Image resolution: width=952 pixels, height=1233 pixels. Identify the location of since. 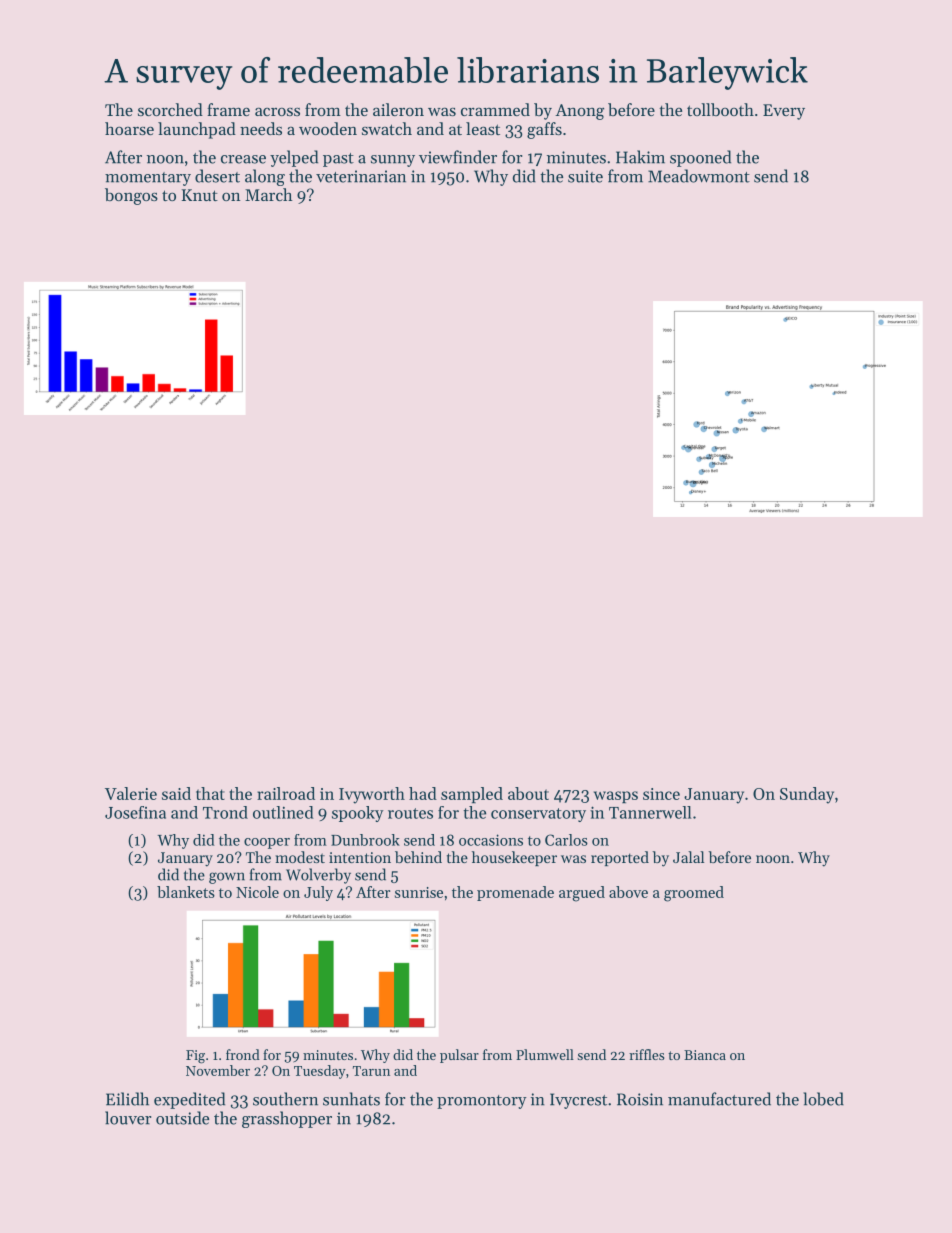
(661, 794).
